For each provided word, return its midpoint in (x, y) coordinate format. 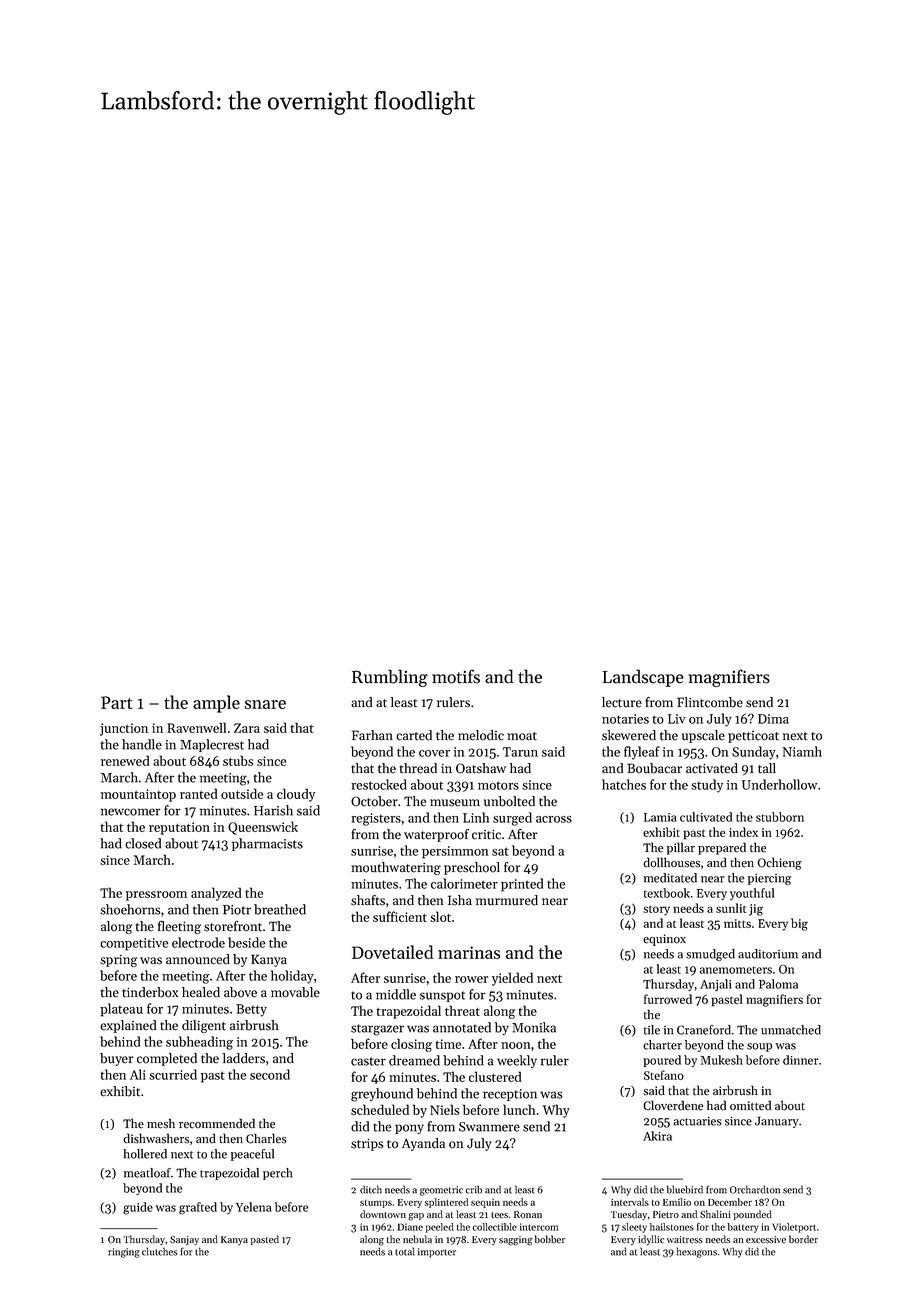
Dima (773, 719)
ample (216, 704)
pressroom (156, 896)
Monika (534, 1027)
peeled (440, 1228)
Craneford (704, 1030)
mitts (737, 923)
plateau (121, 1010)
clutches (159, 1251)
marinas (469, 952)
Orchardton (755, 1189)
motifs (456, 676)
